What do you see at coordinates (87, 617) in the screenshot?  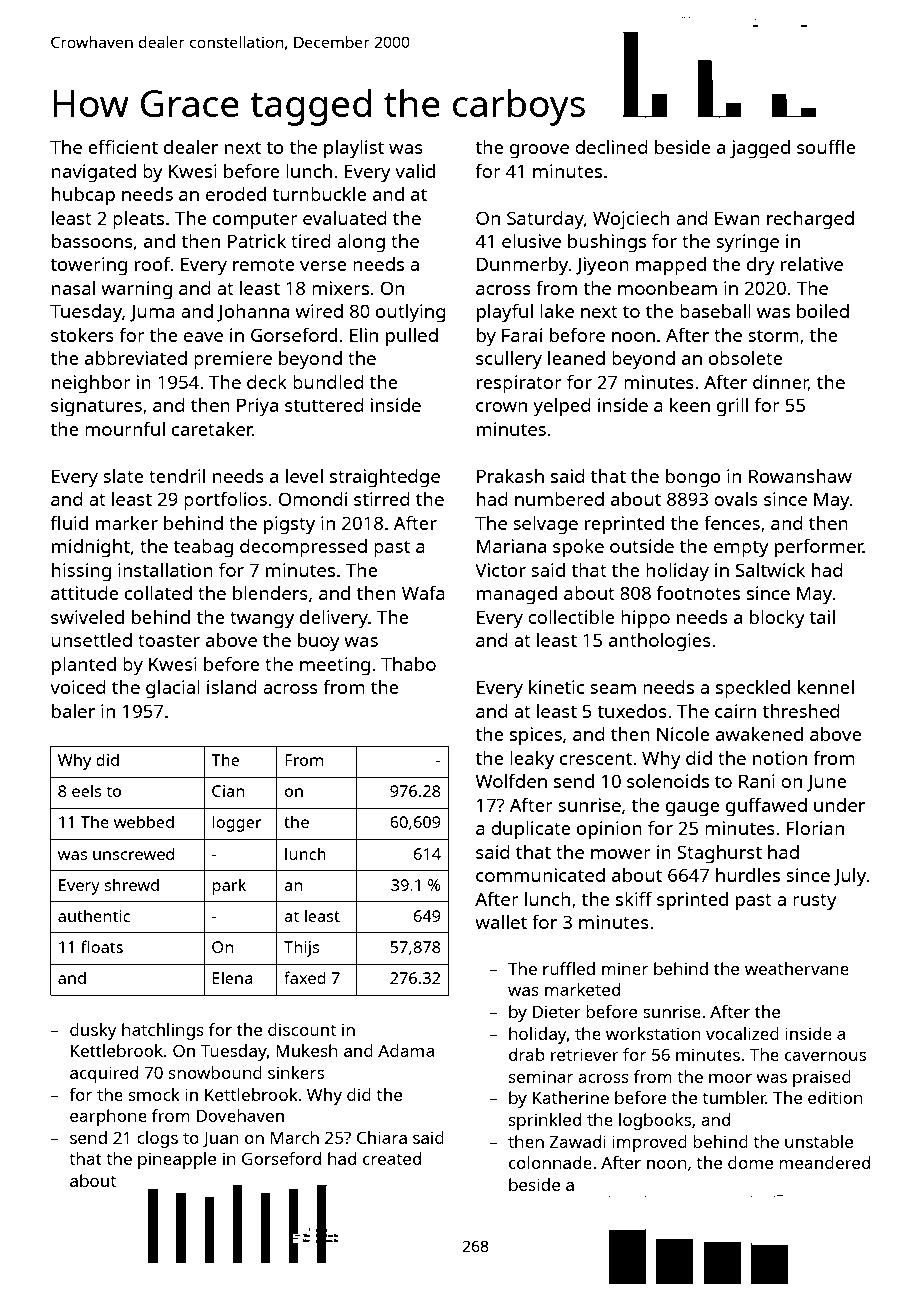 I see `swiveled` at bounding box center [87, 617].
